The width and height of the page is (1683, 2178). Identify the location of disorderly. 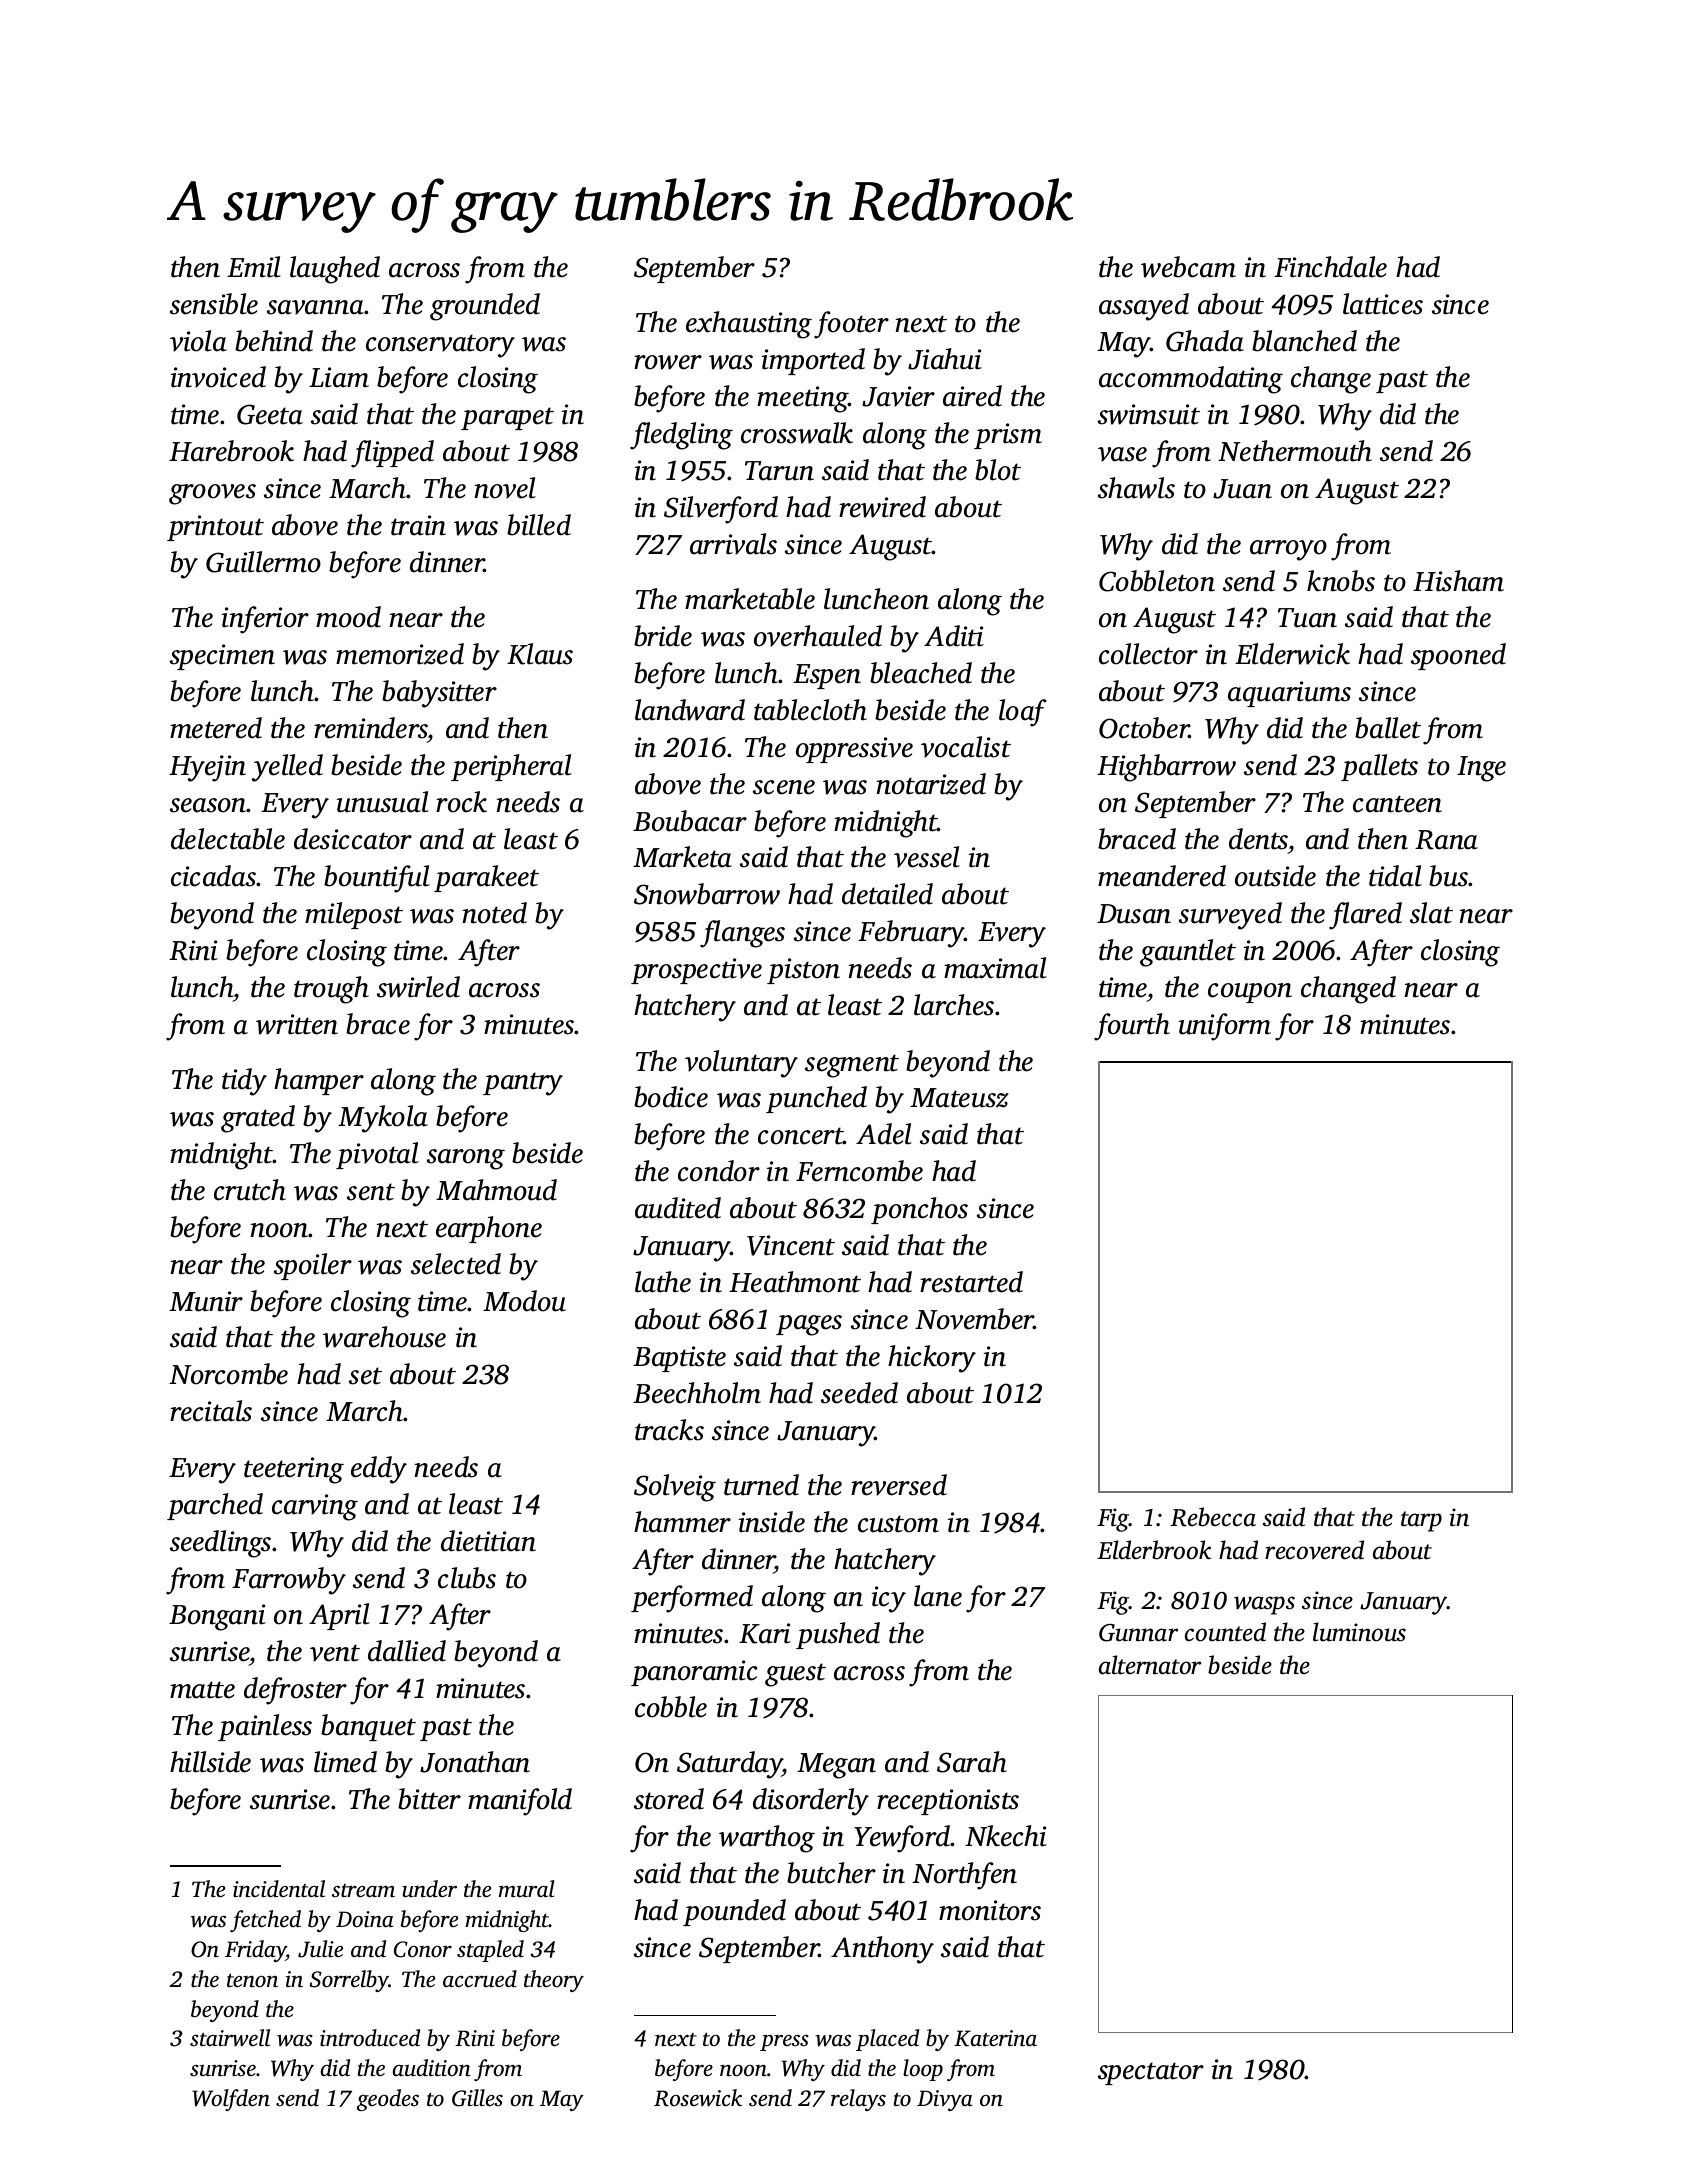
(811, 1802).
